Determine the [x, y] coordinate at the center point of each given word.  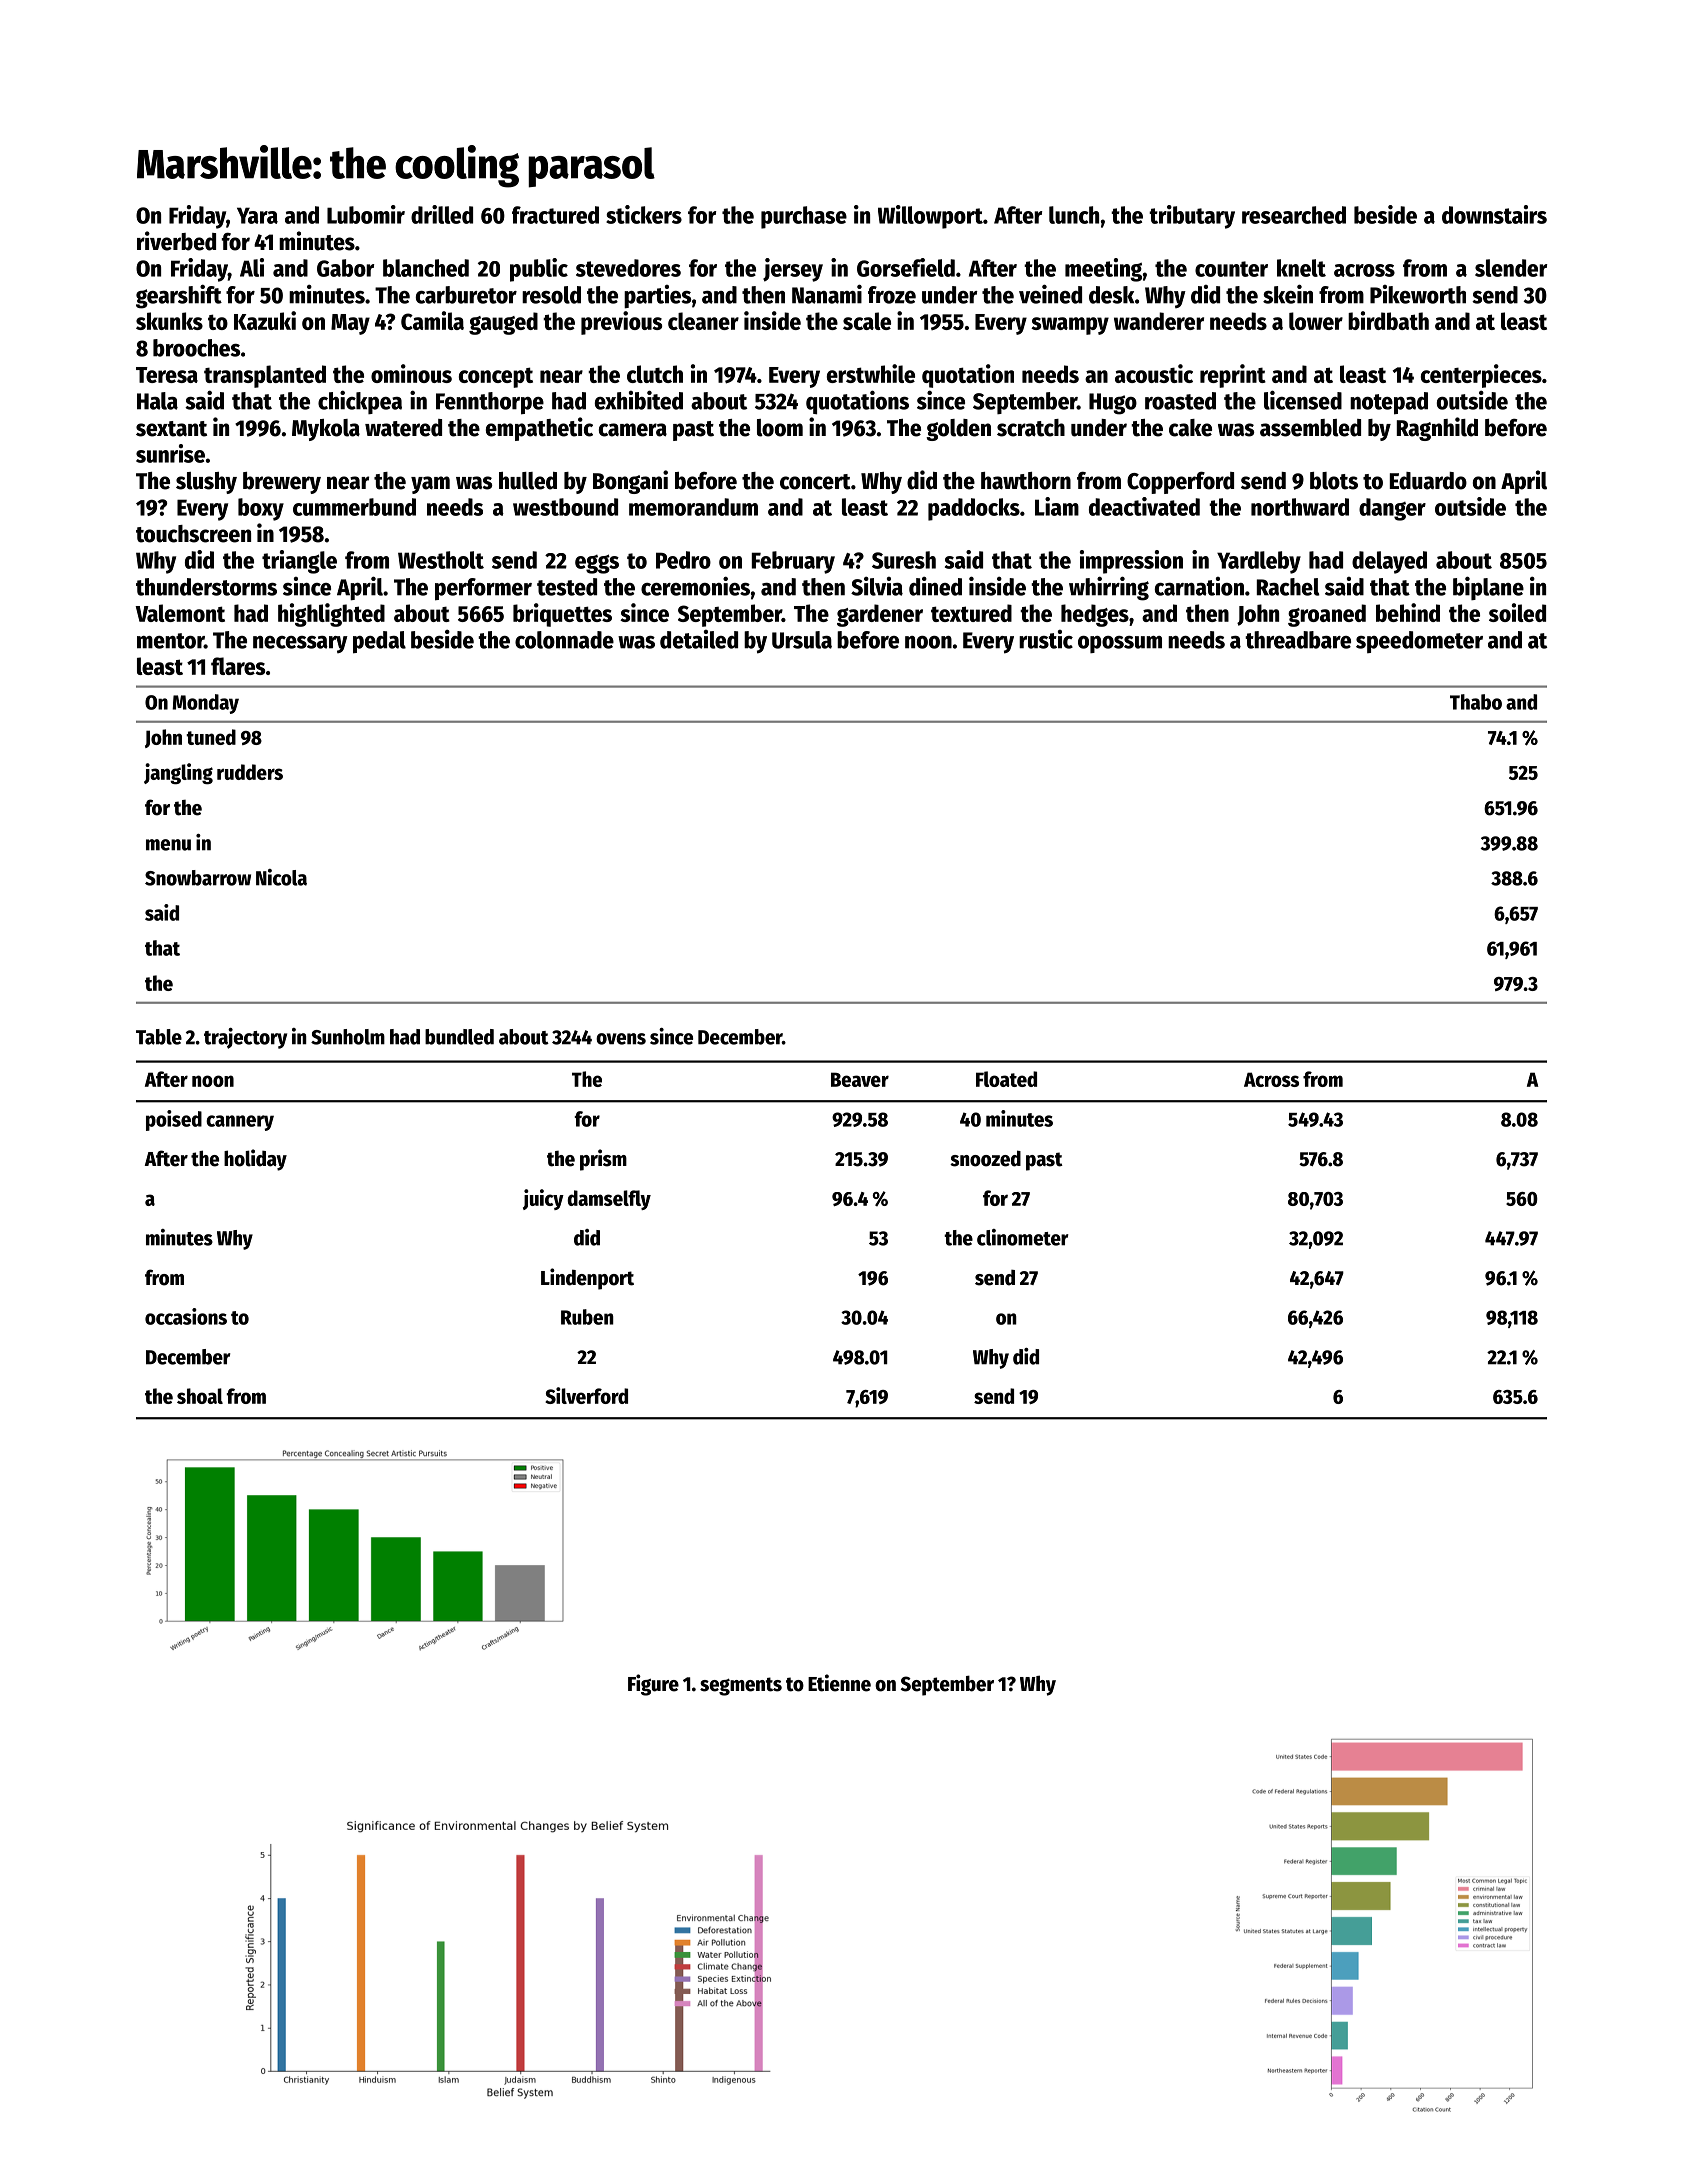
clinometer [1022, 1237]
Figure [653, 1685]
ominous [411, 373]
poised [174, 1120]
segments [741, 1686]
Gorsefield [906, 267]
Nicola [281, 877]
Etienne [839, 1683]
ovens [621, 1039]
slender [1511, 268]
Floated [1006, 1079]
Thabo [1476, 702]
